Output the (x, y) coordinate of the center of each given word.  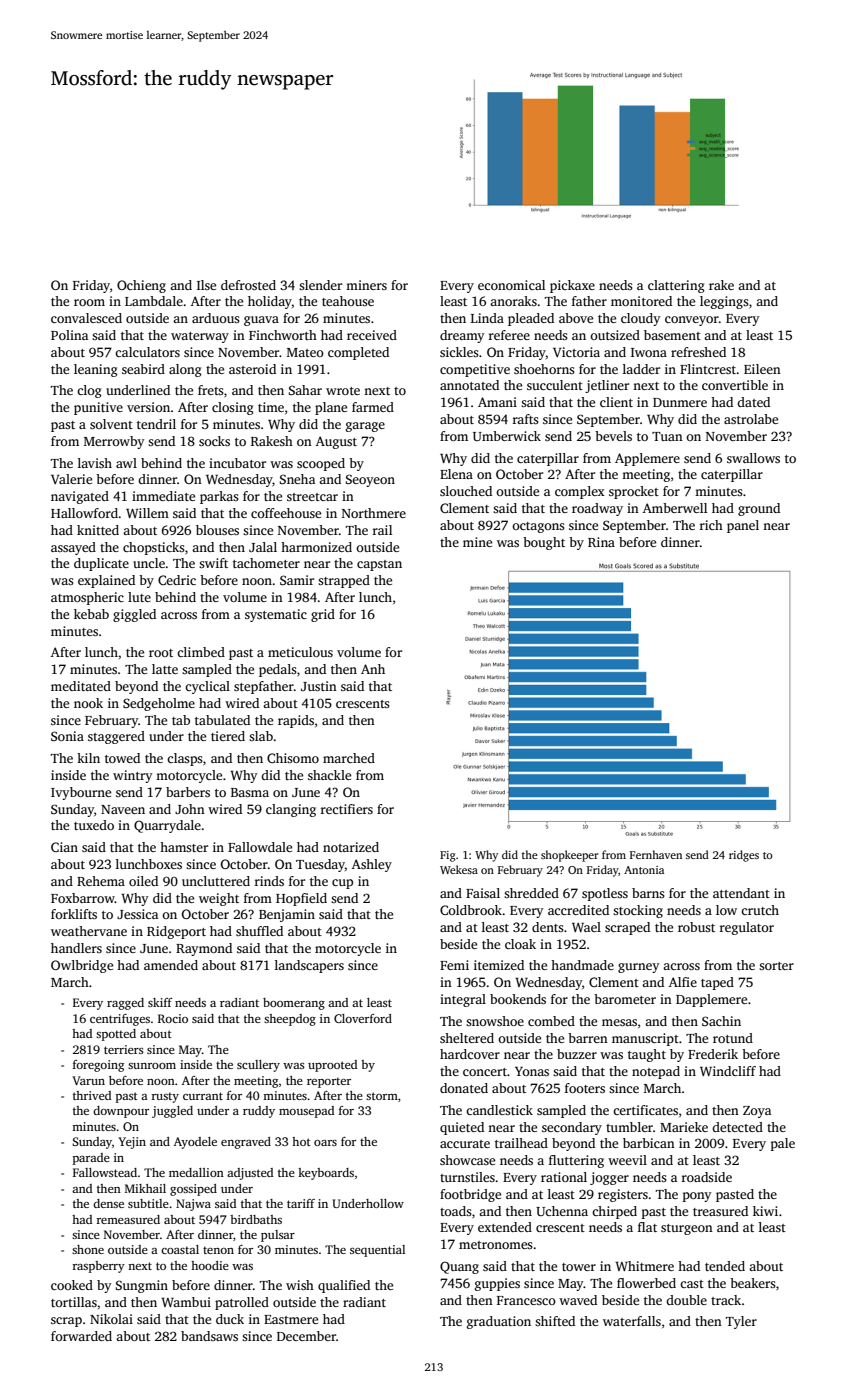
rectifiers (347, 809)
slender (320, 285)
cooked (72, 1285)
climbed (201, 652)
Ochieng (141, 286)
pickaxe (572, 286)
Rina (601, 542)
